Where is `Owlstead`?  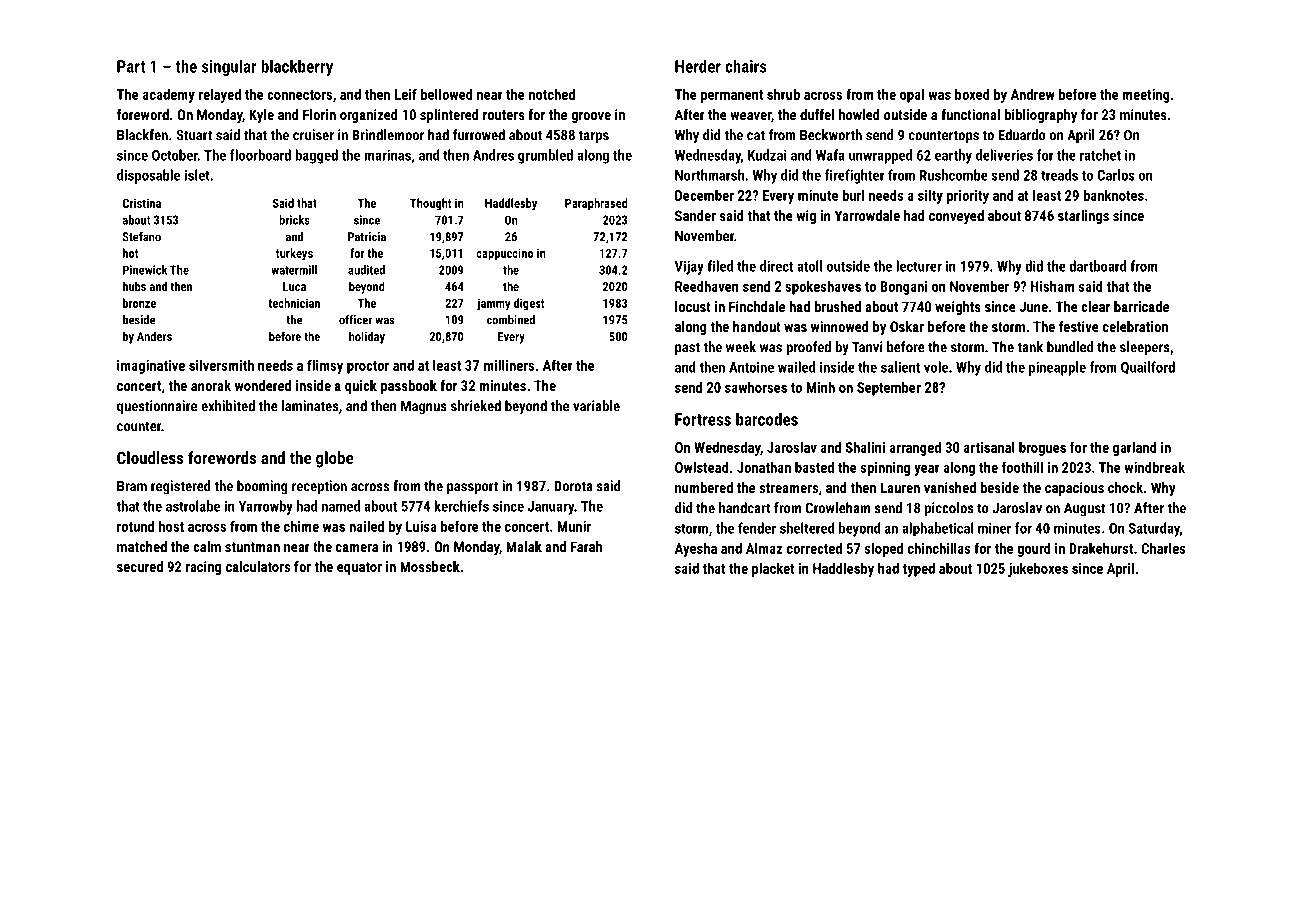
Owlstead is located at coordinates (702, 467).
